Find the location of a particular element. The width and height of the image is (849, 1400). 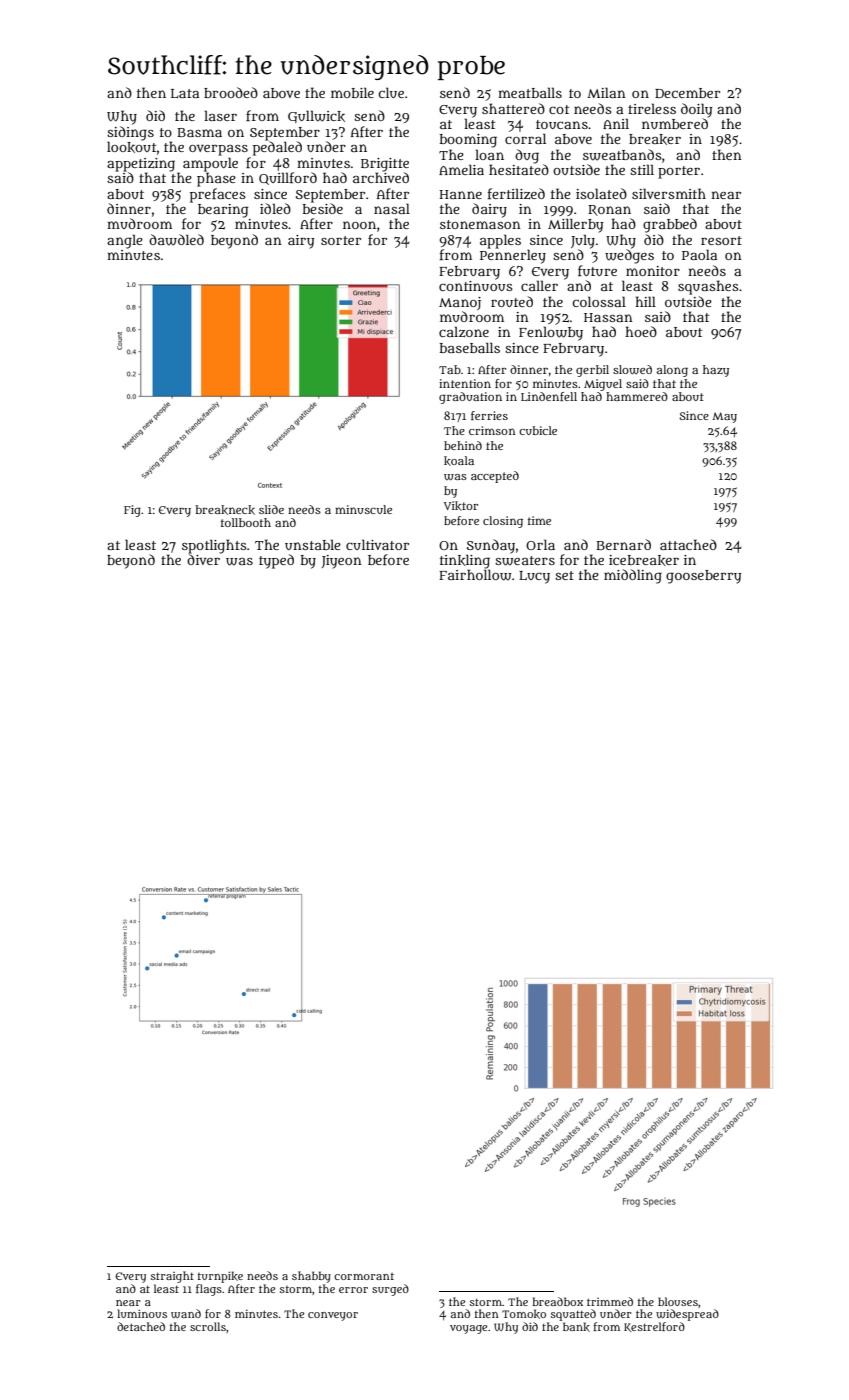

gooseberry is located at coordinates (703, 577).
